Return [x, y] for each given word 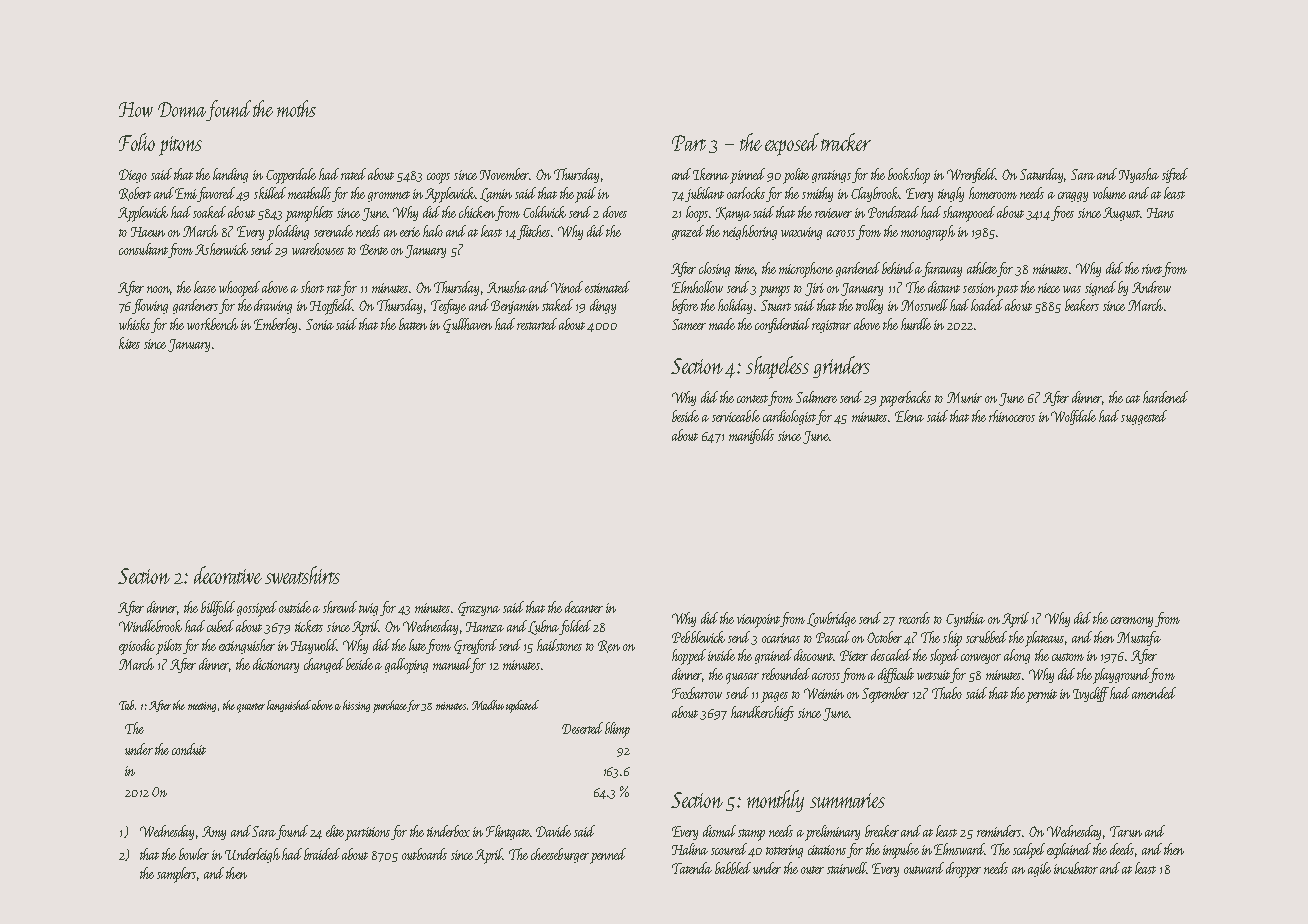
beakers [1082, 305]
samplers [177, 875]
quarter [251, 708]
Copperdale [291, 176]
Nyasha [1139, 175]
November [504, 174]
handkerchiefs [762, 713]
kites [129, 343]
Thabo [947, 693]
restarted [537, 324]
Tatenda [692, 868]
